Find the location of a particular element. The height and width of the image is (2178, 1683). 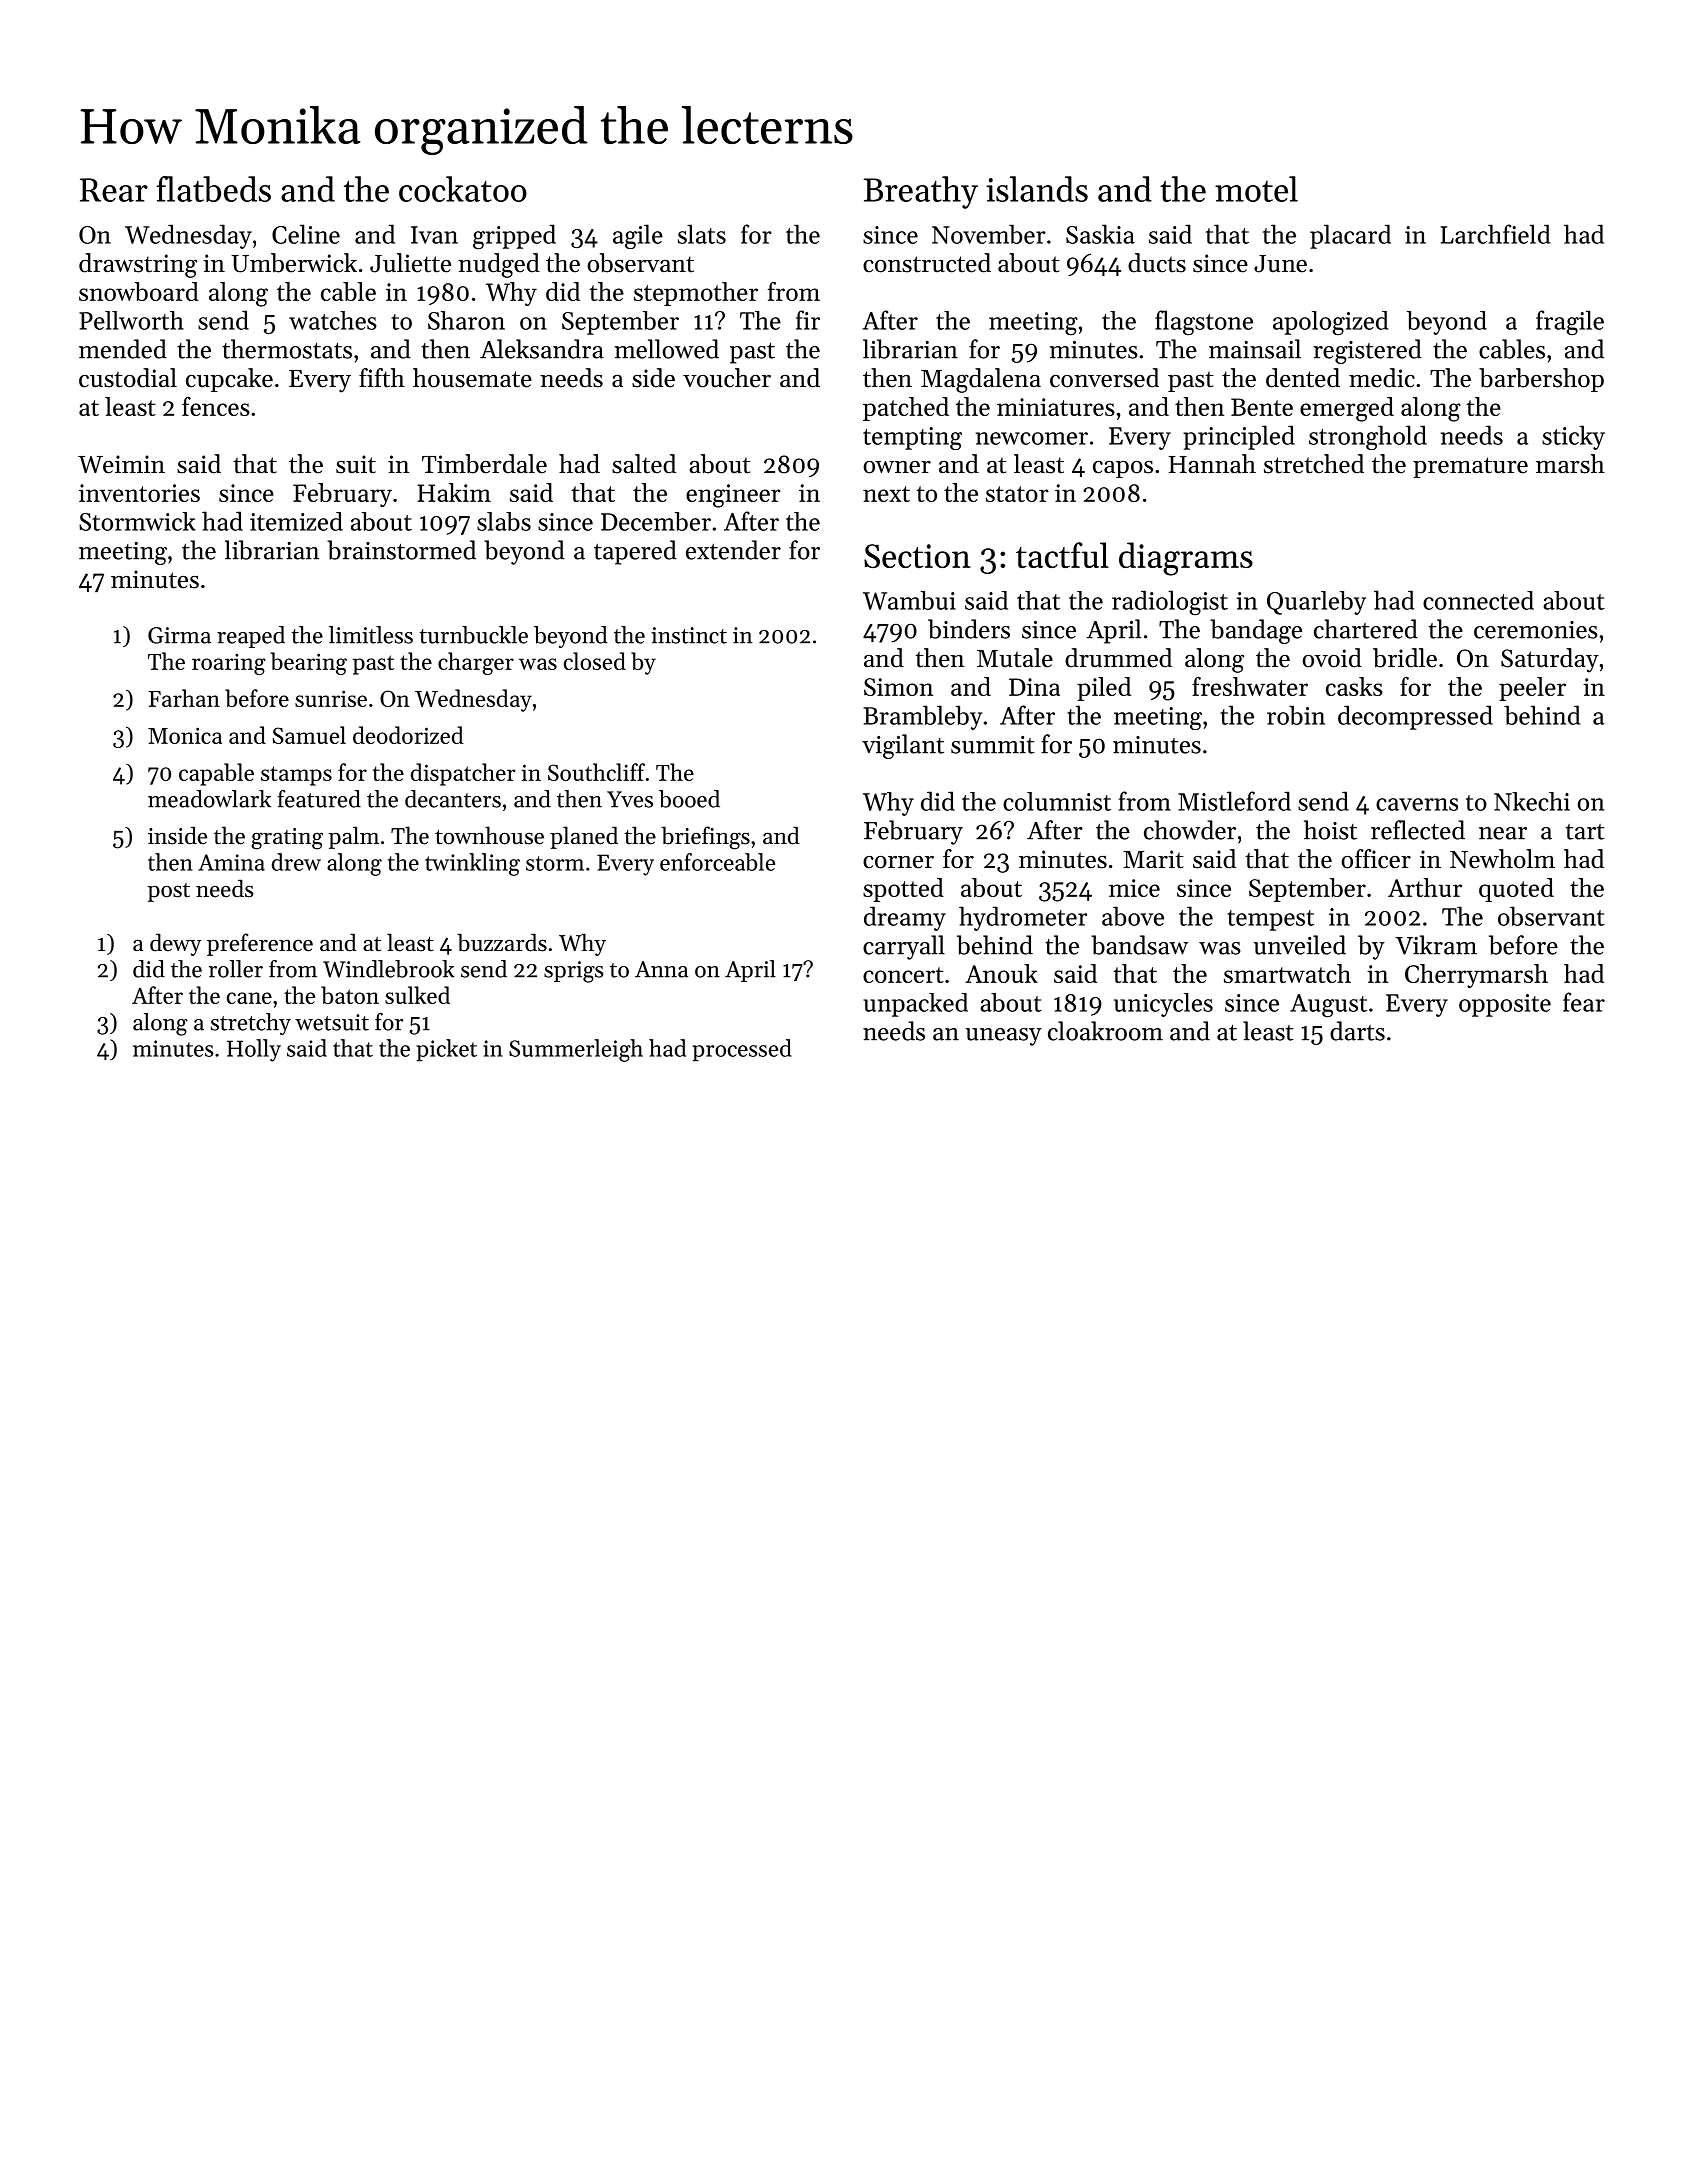

processed is located at coordinates (742, 1050).
